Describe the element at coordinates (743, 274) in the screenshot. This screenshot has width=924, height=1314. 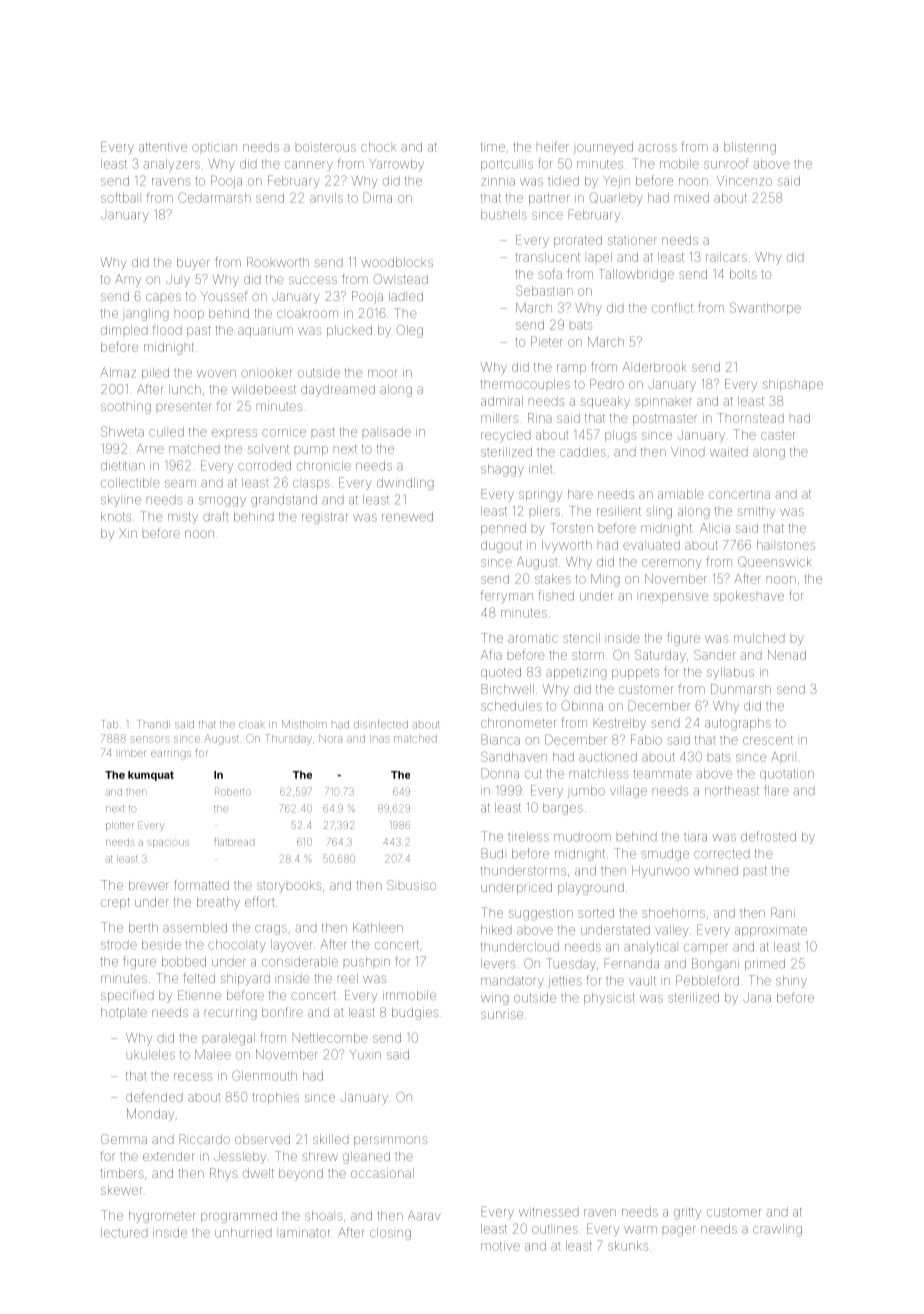
I see `bolts` at that location.
